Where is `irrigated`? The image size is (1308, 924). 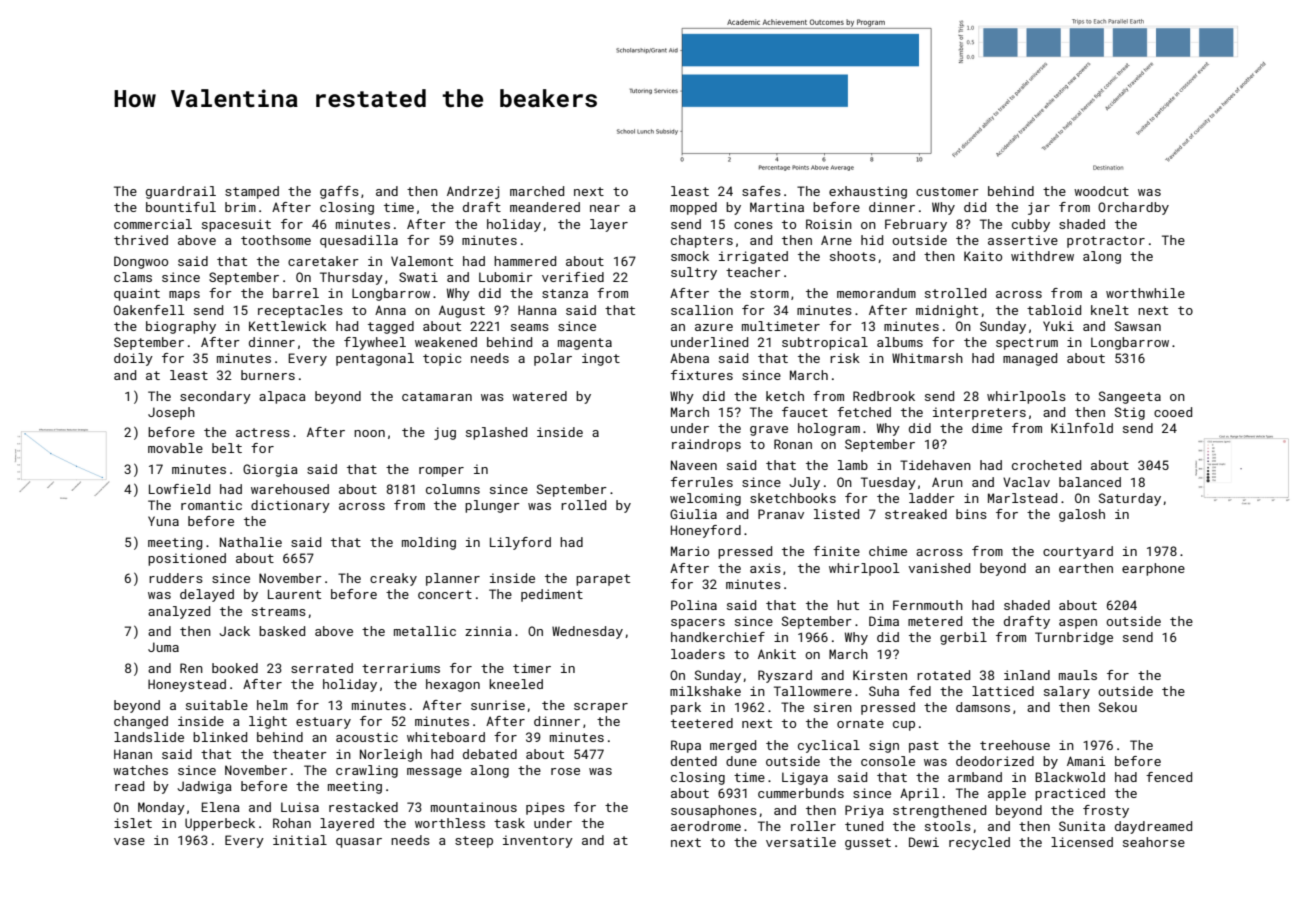
irrigated is located at coordinates (753, 257).
